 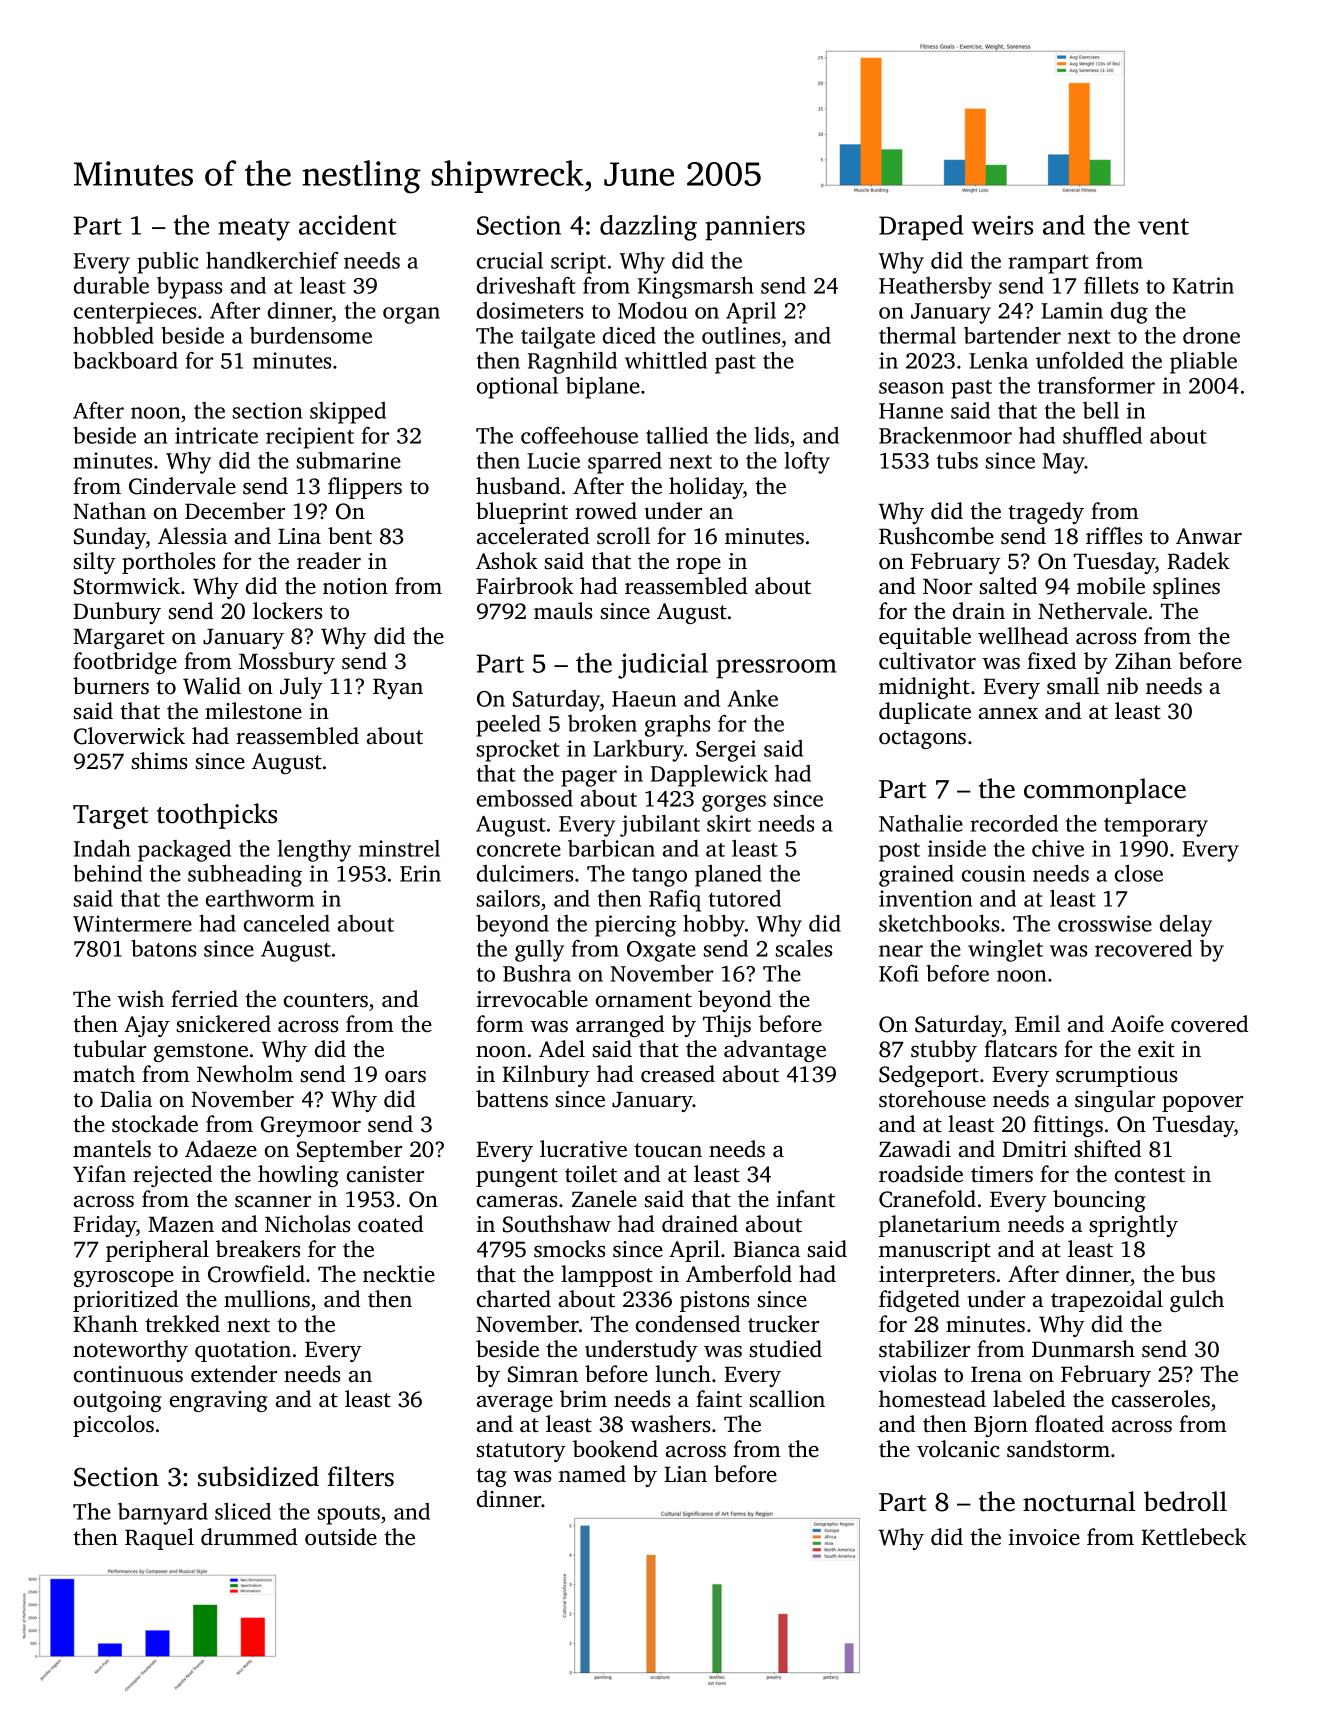 I want to click on Dmitri, so click(x=1034, y=1149).
